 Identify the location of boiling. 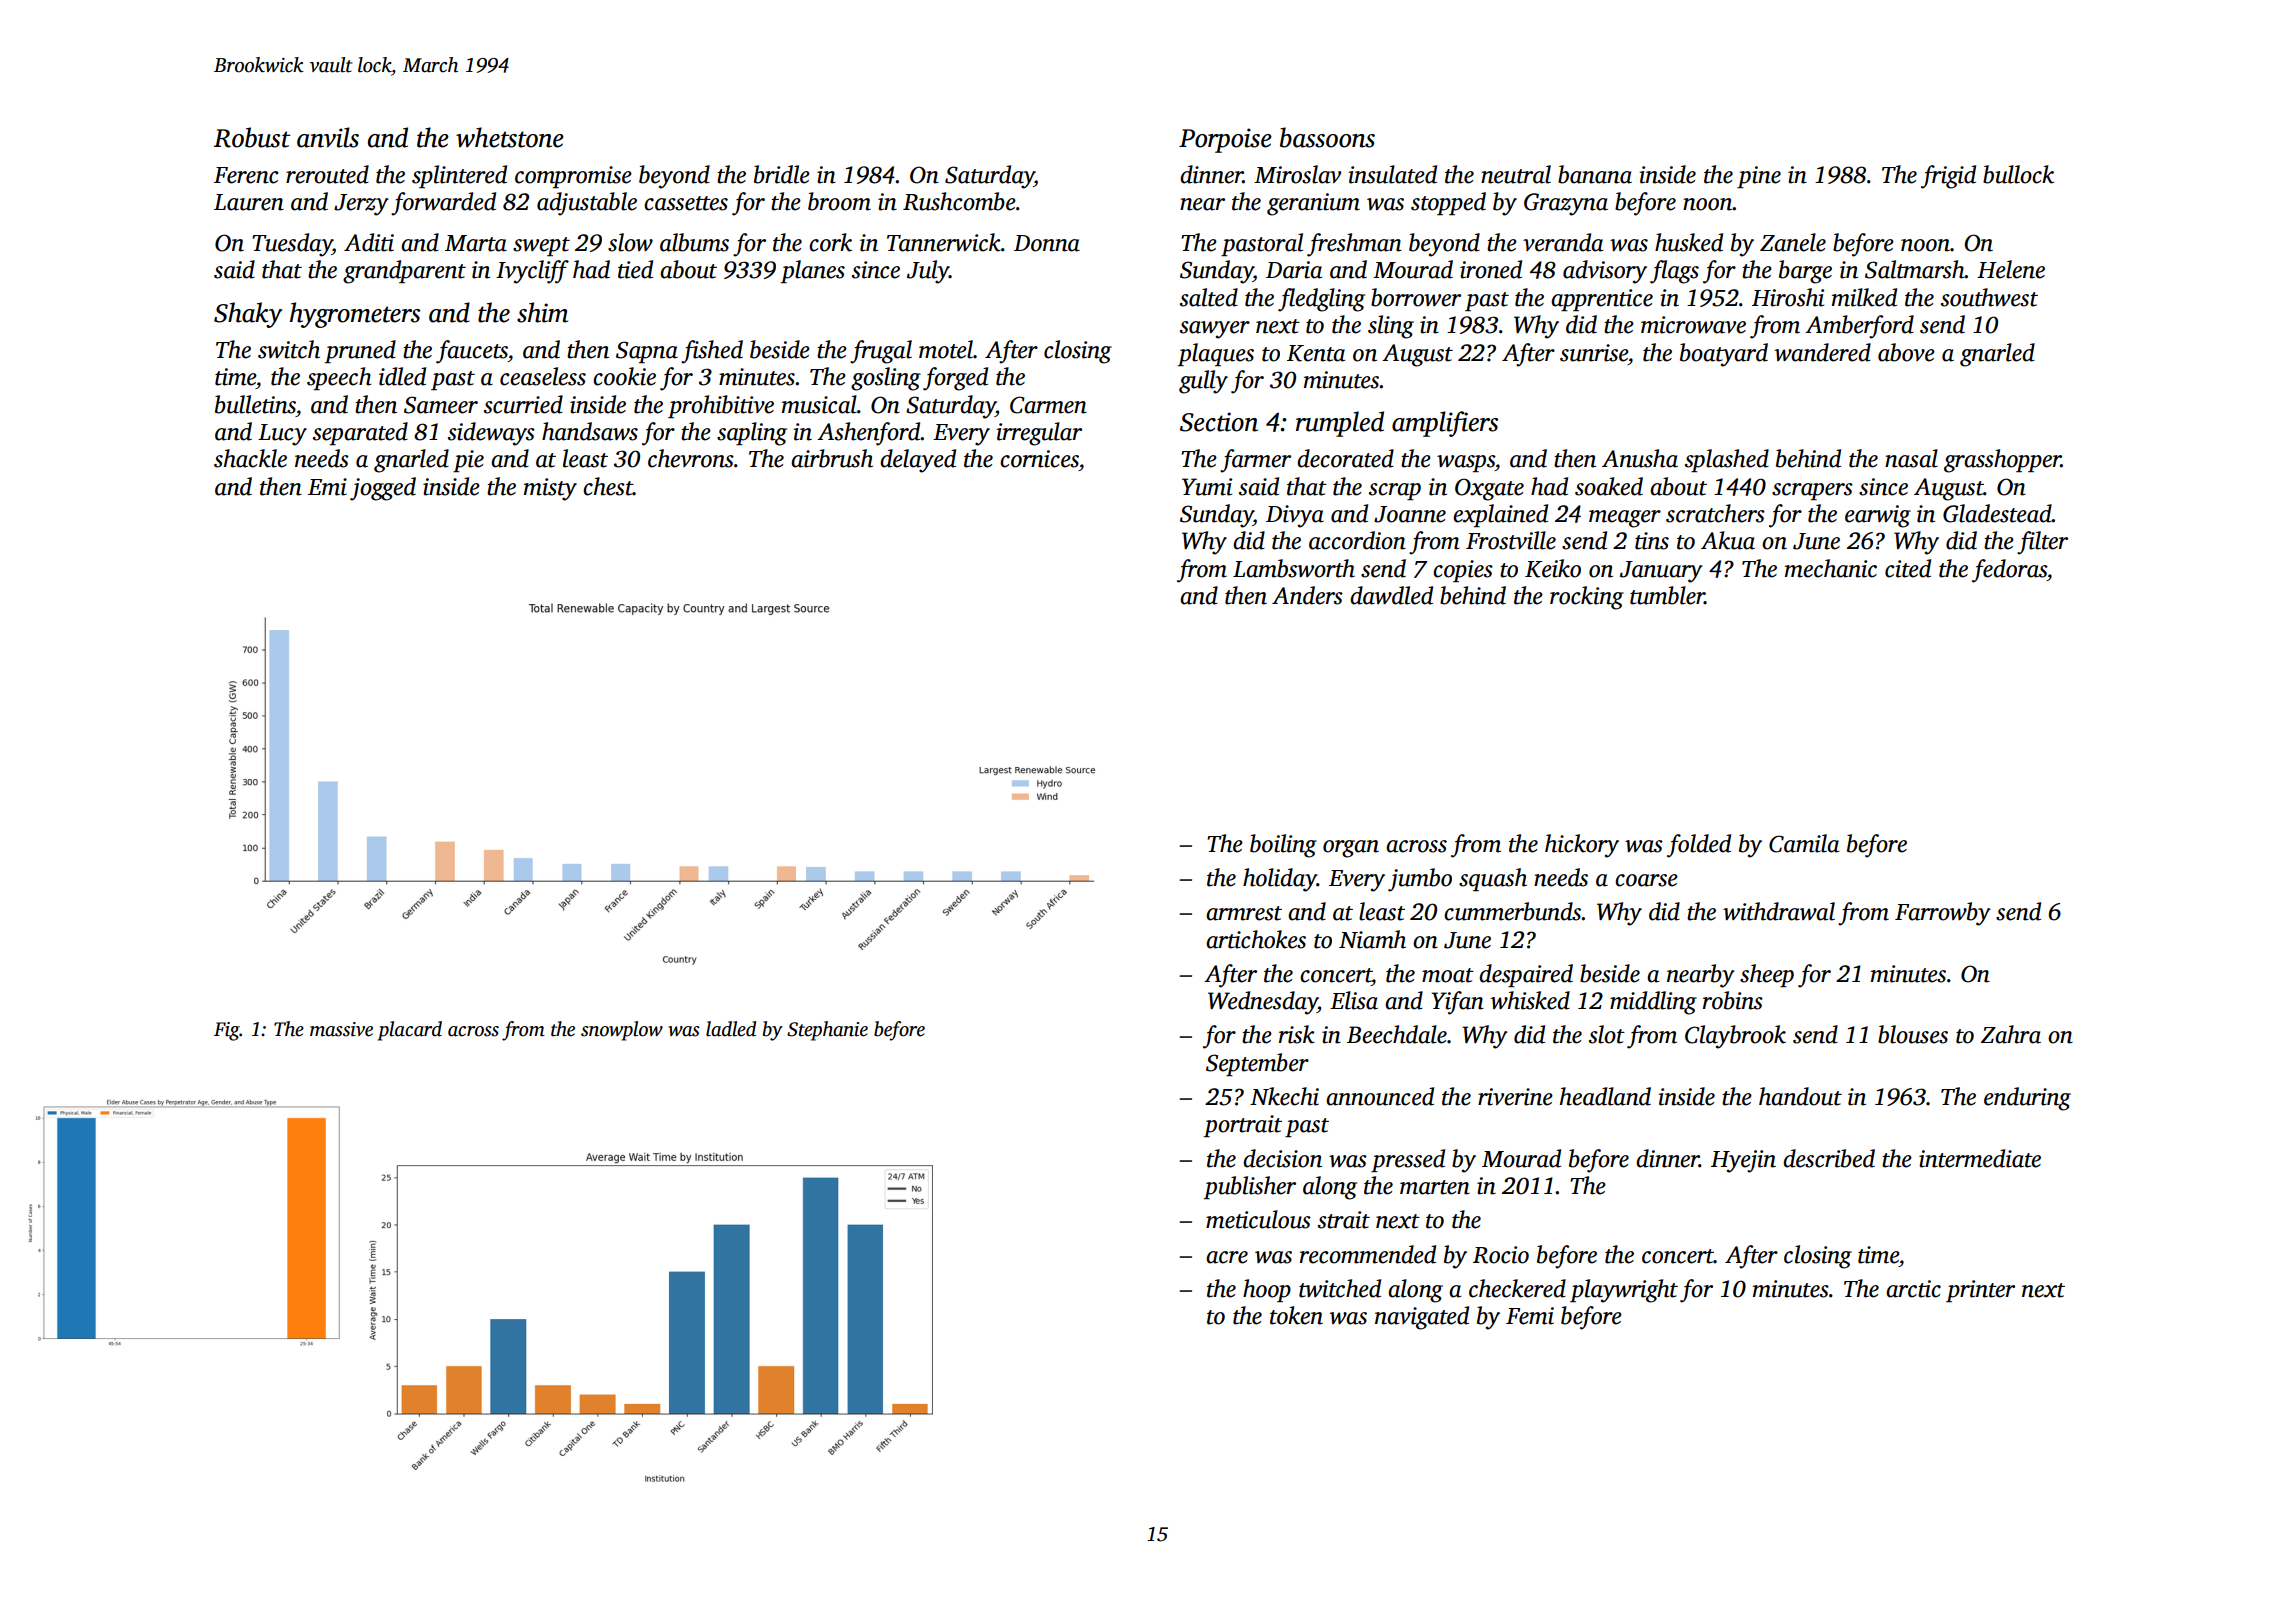
(1283, 846).
